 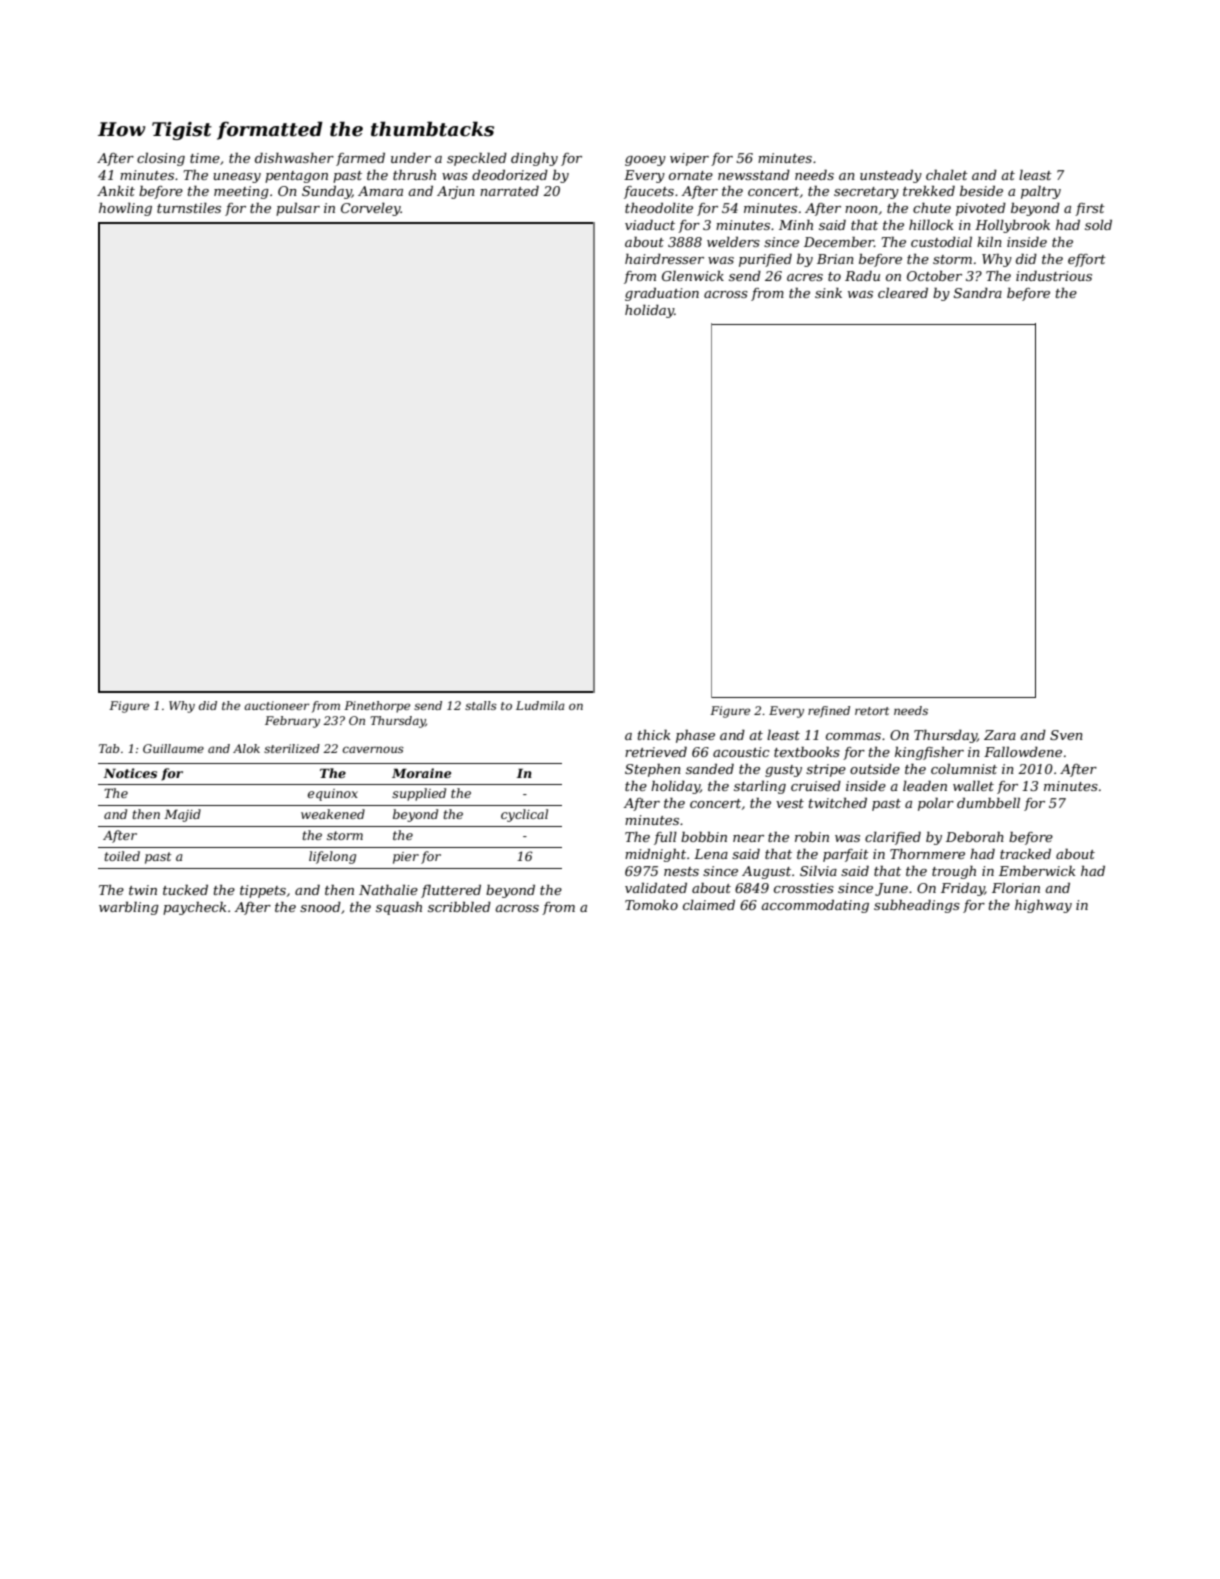 I want to click on cleared, so click(x=903, y=293).
